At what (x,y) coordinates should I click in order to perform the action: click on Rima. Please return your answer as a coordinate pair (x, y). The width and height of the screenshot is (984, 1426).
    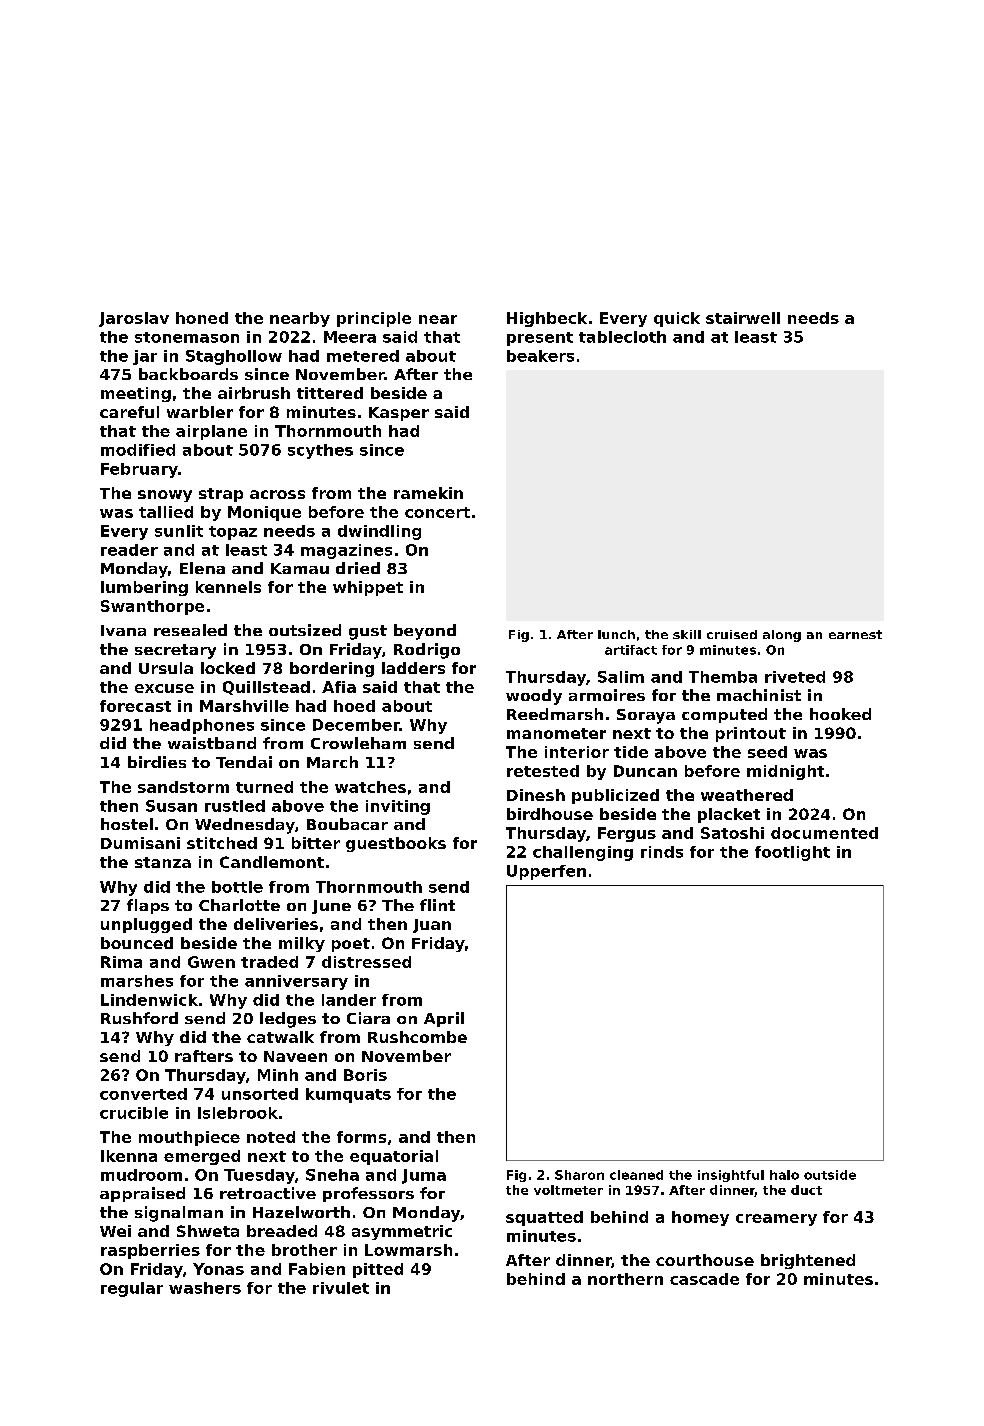
    Looking at the image, I should click on (121, 962).
